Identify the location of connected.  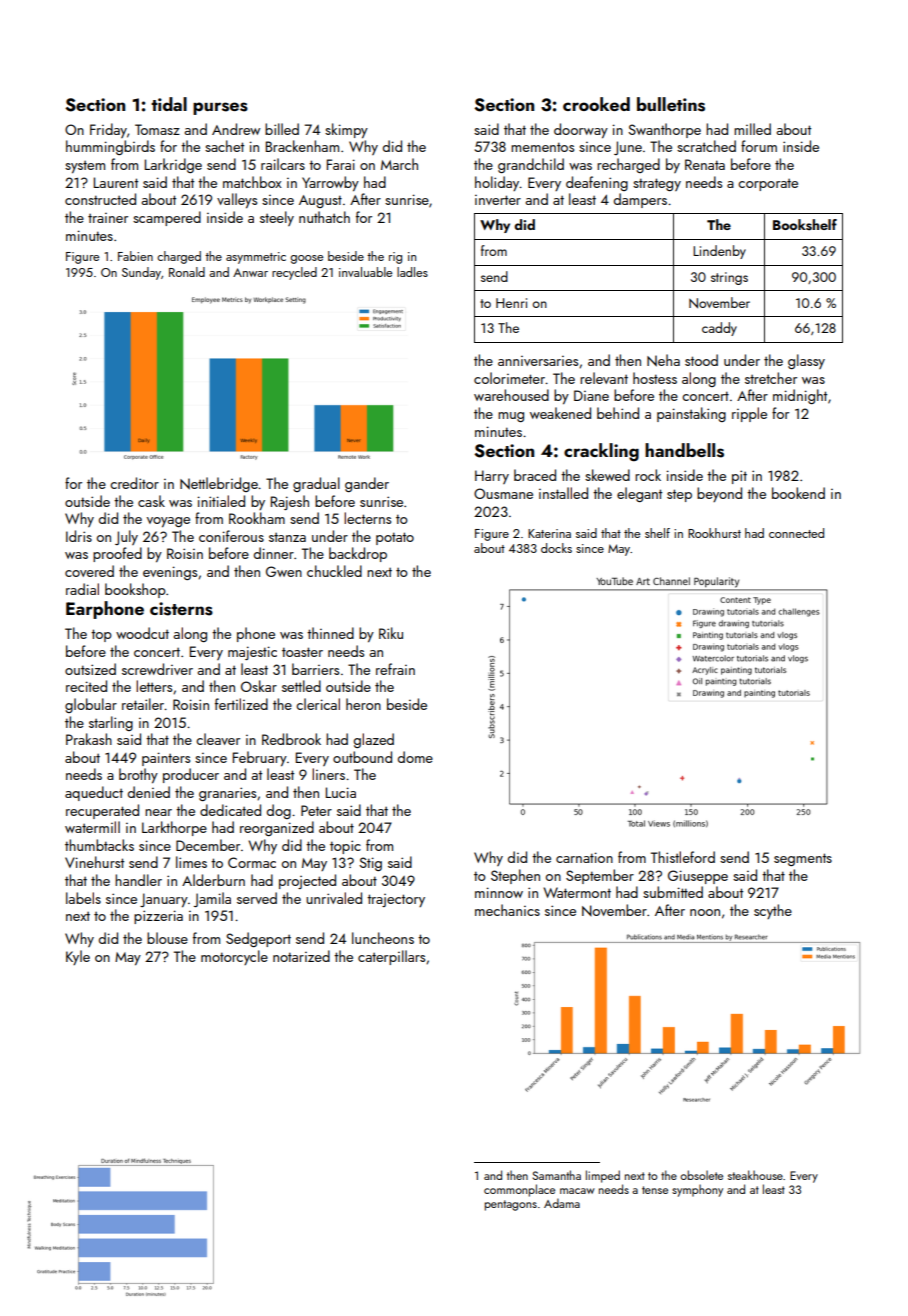
(796, 533).
